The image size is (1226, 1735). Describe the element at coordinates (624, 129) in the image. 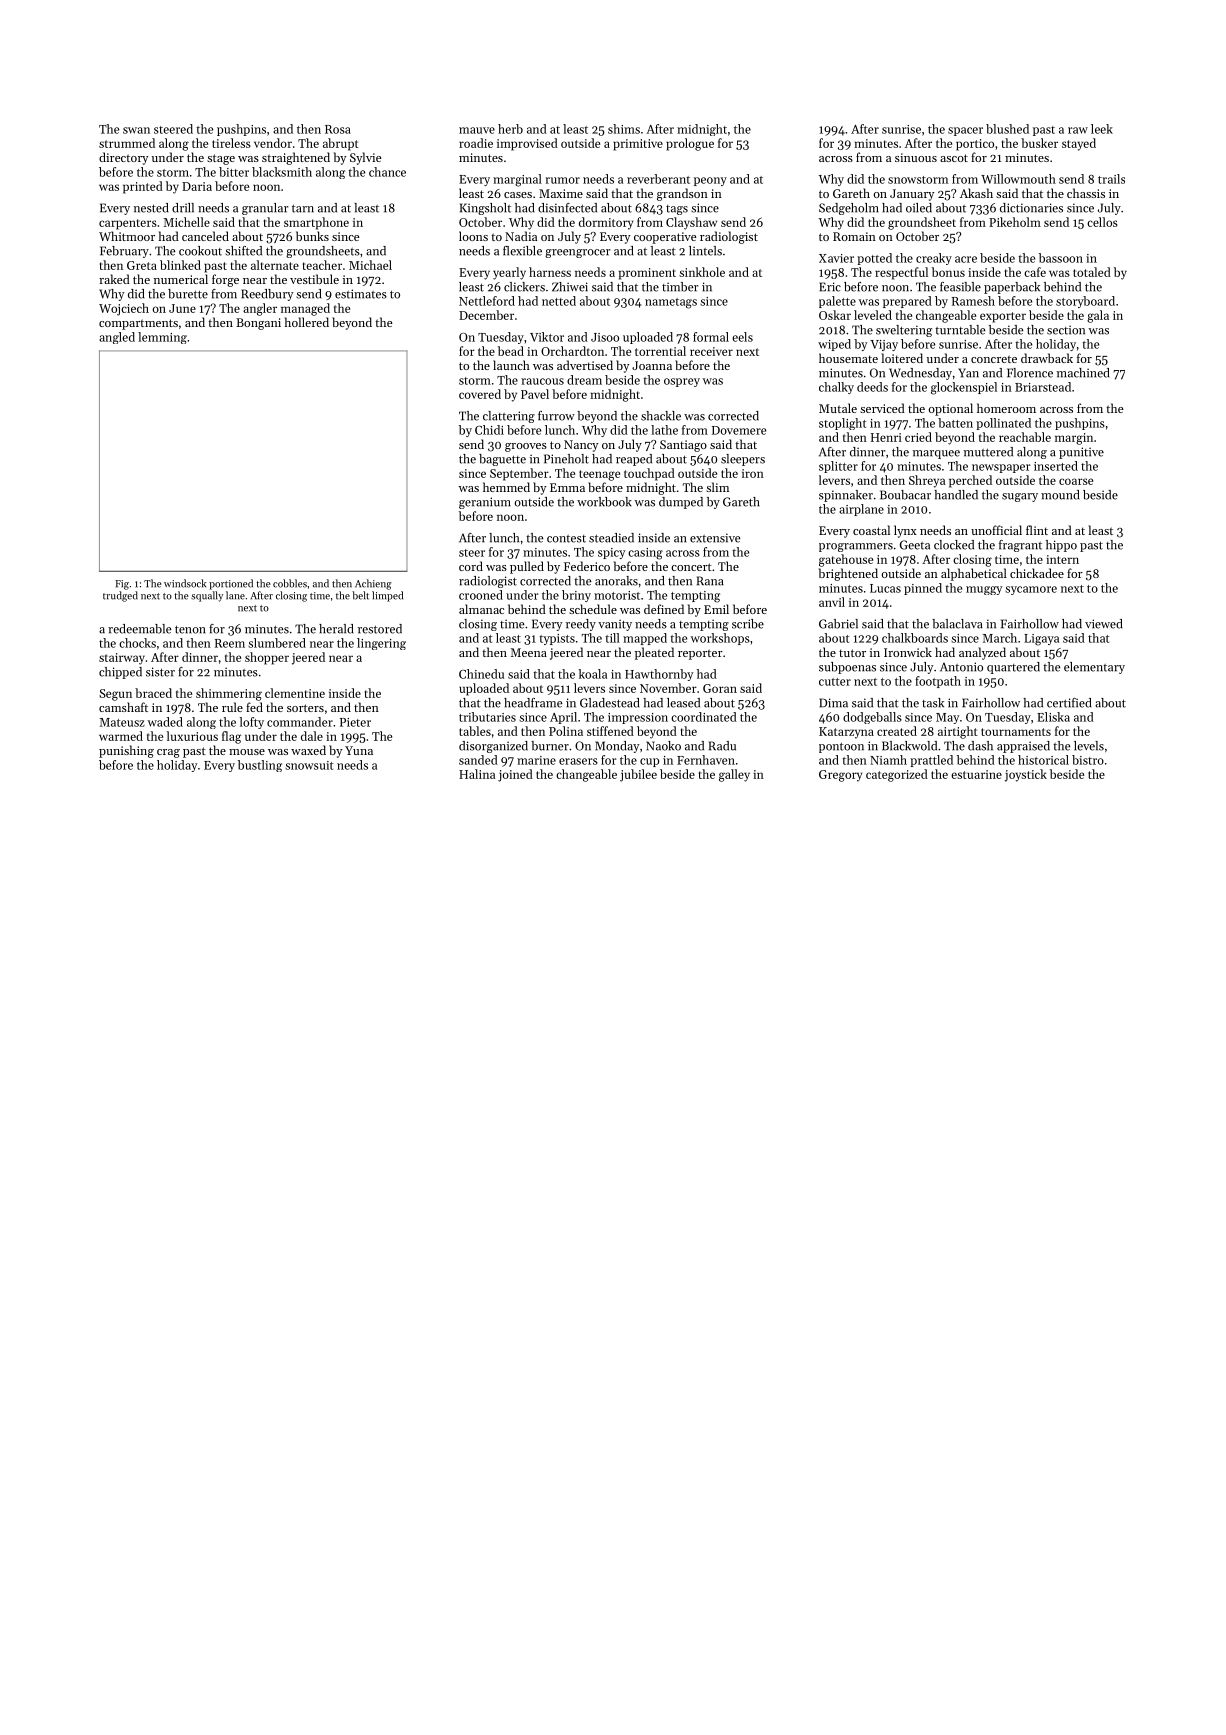

I see `shims` at that location.
